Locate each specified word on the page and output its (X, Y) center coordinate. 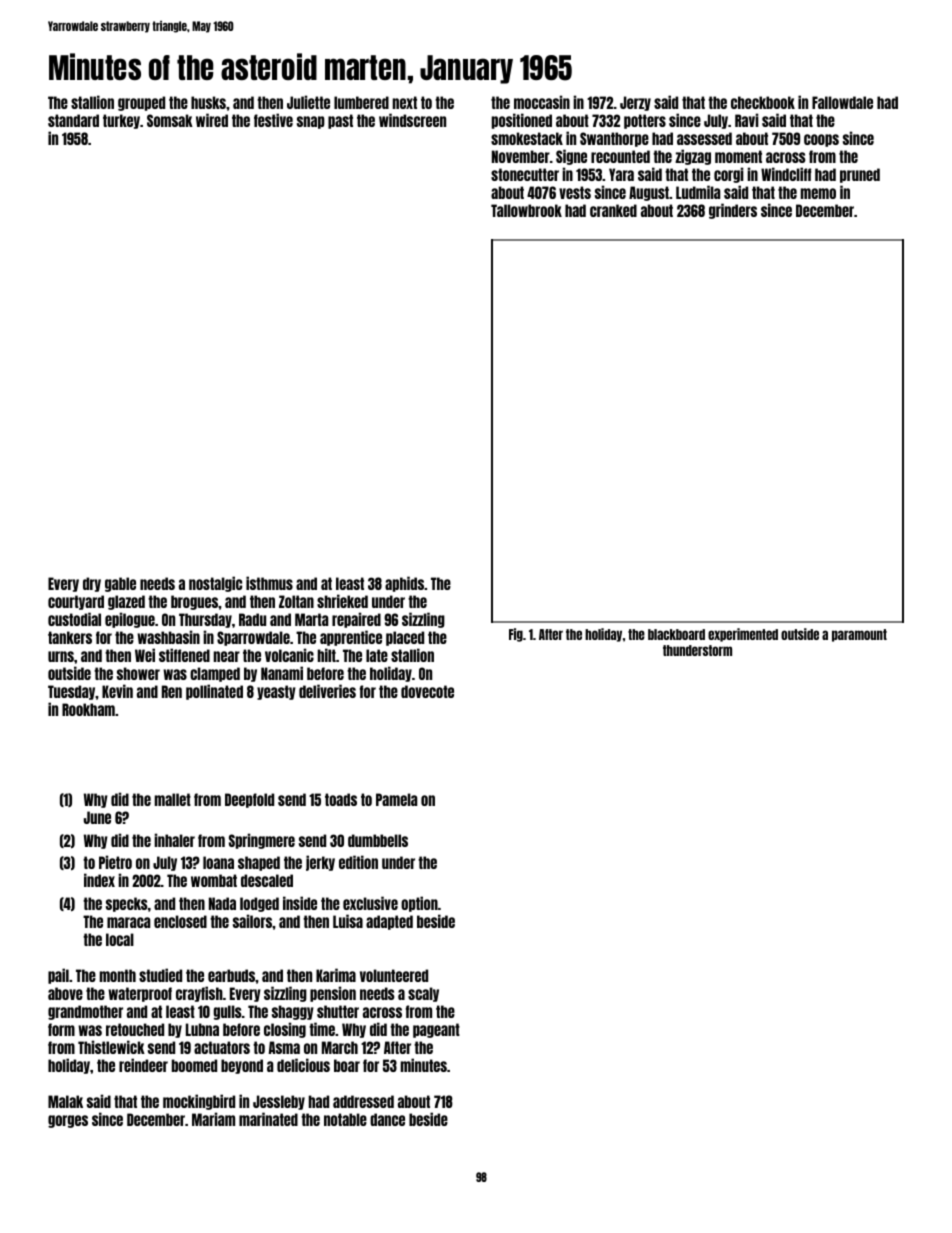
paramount (859, 635)
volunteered (394, 975)
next (405, 102)
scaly (423, 994)
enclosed (180, 921)
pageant (436, 1030)
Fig (516, 635)
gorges (68, 1121)
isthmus (269, 583)
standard (73, 120)
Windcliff (786, 174)
